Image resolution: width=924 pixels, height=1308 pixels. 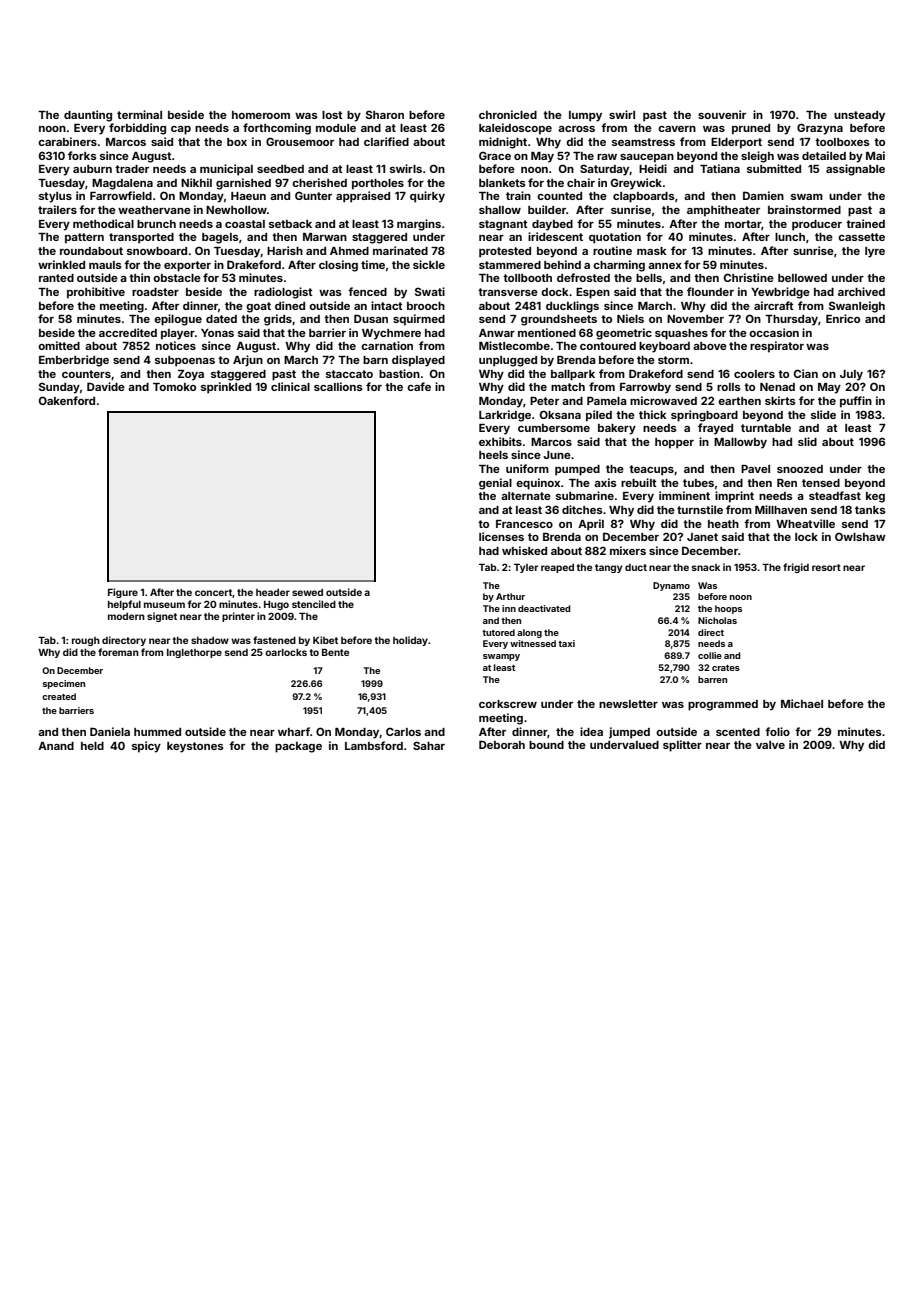 What do you see at coordinates (835, 495) in the screenshot?
I see `steadfast` at bounding box center [835, 495].
